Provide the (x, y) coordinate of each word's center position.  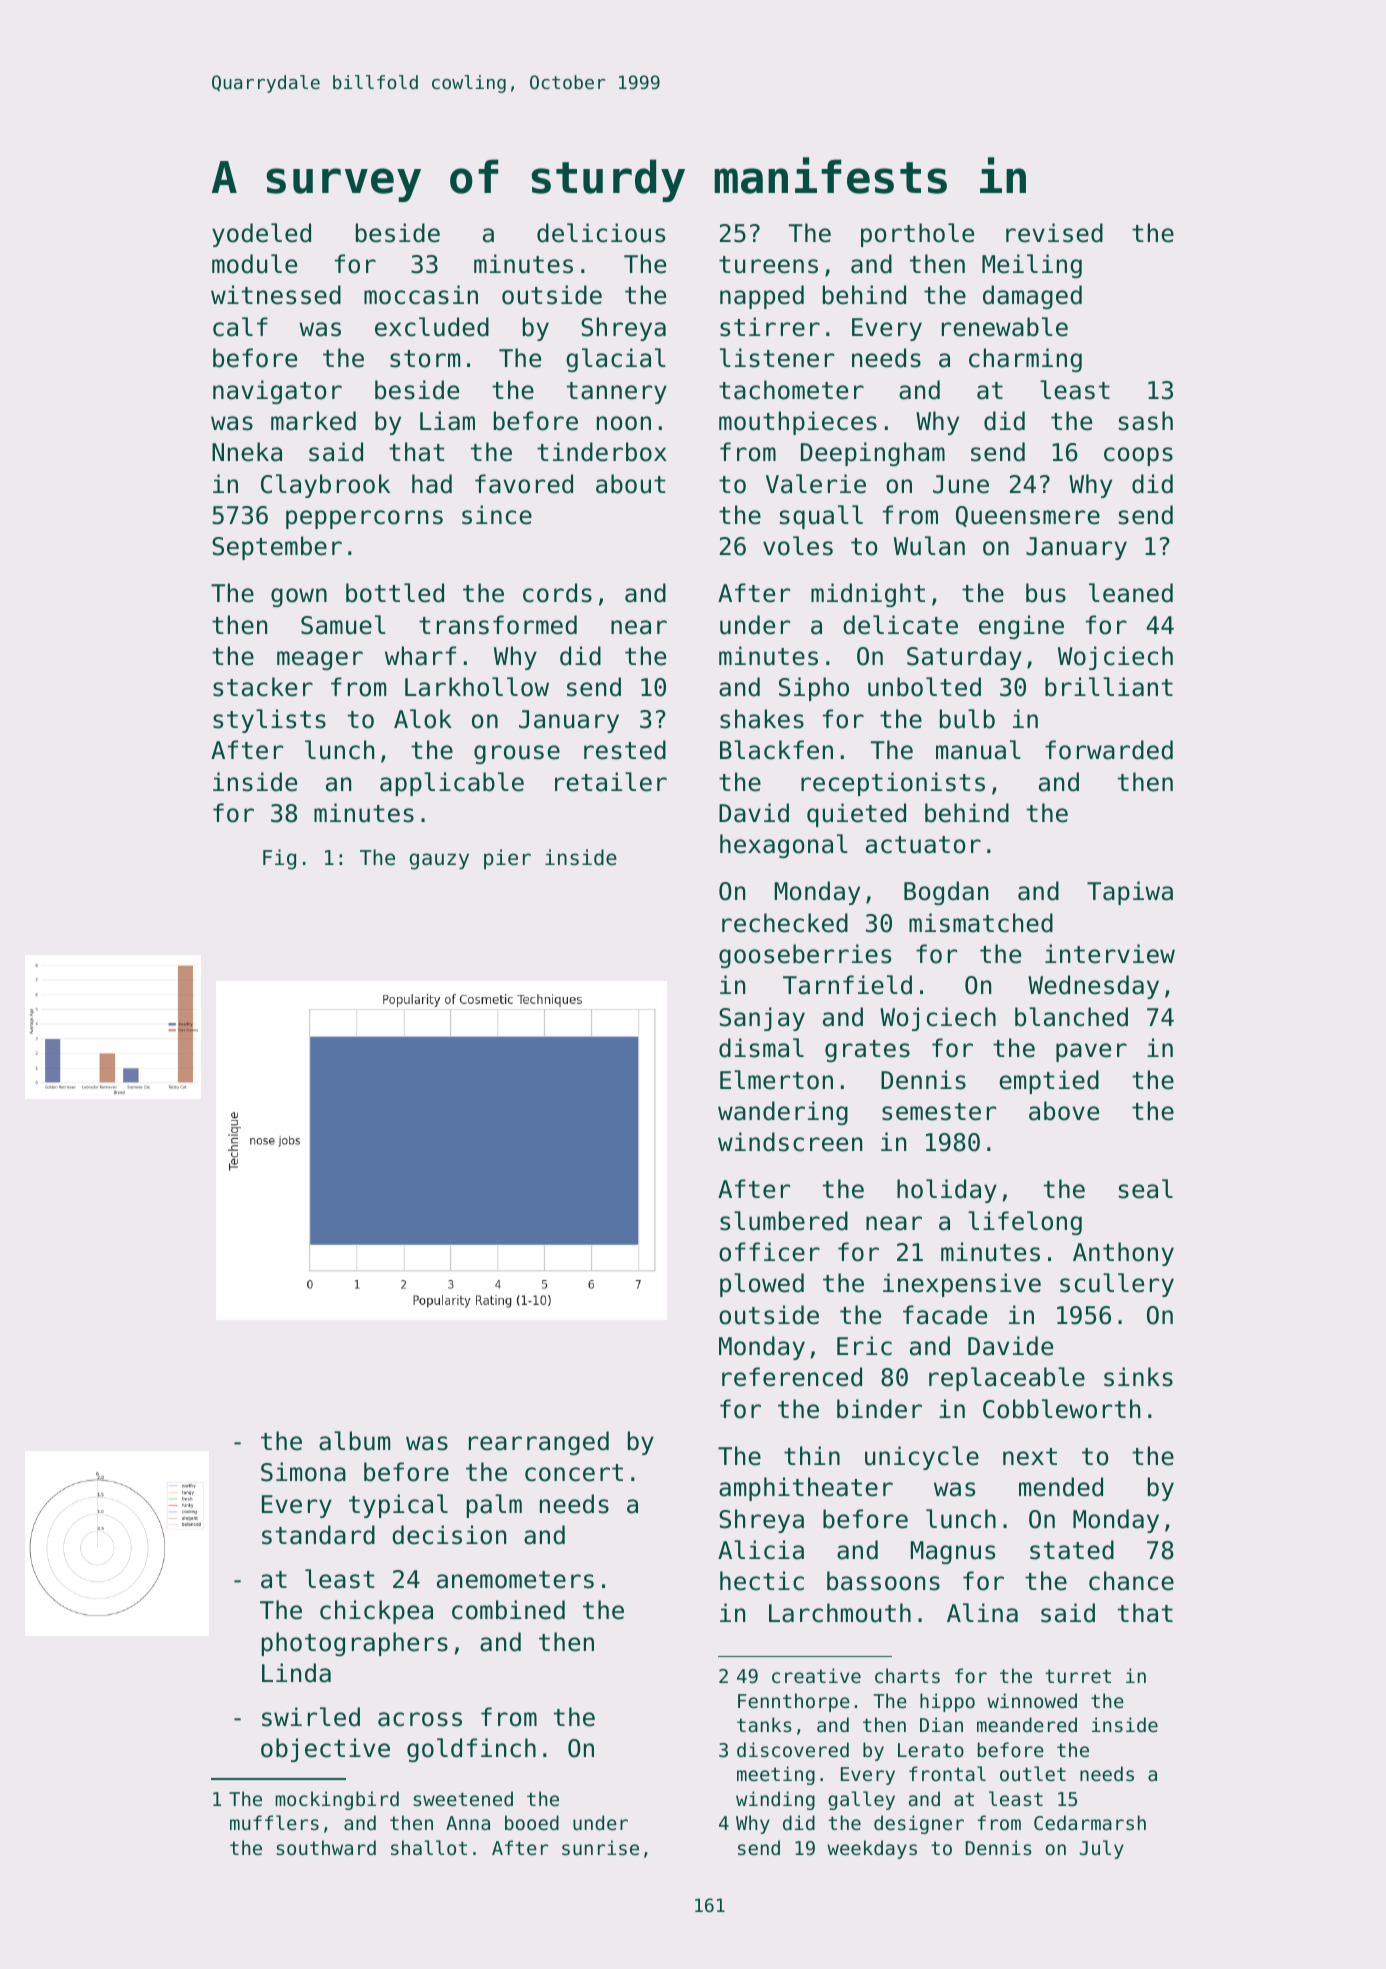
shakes (762, 719)
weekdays (872, 1849)
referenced (792, 1377)
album (354, 1441)
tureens (768, 265)
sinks (1138, 1377)
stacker (263, 687)
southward (326, 1847)
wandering (783, 1113)
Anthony (1123, 1254)
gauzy (439, 861)
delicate (900, 625)
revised (1054, 233)
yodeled (261, 235)
